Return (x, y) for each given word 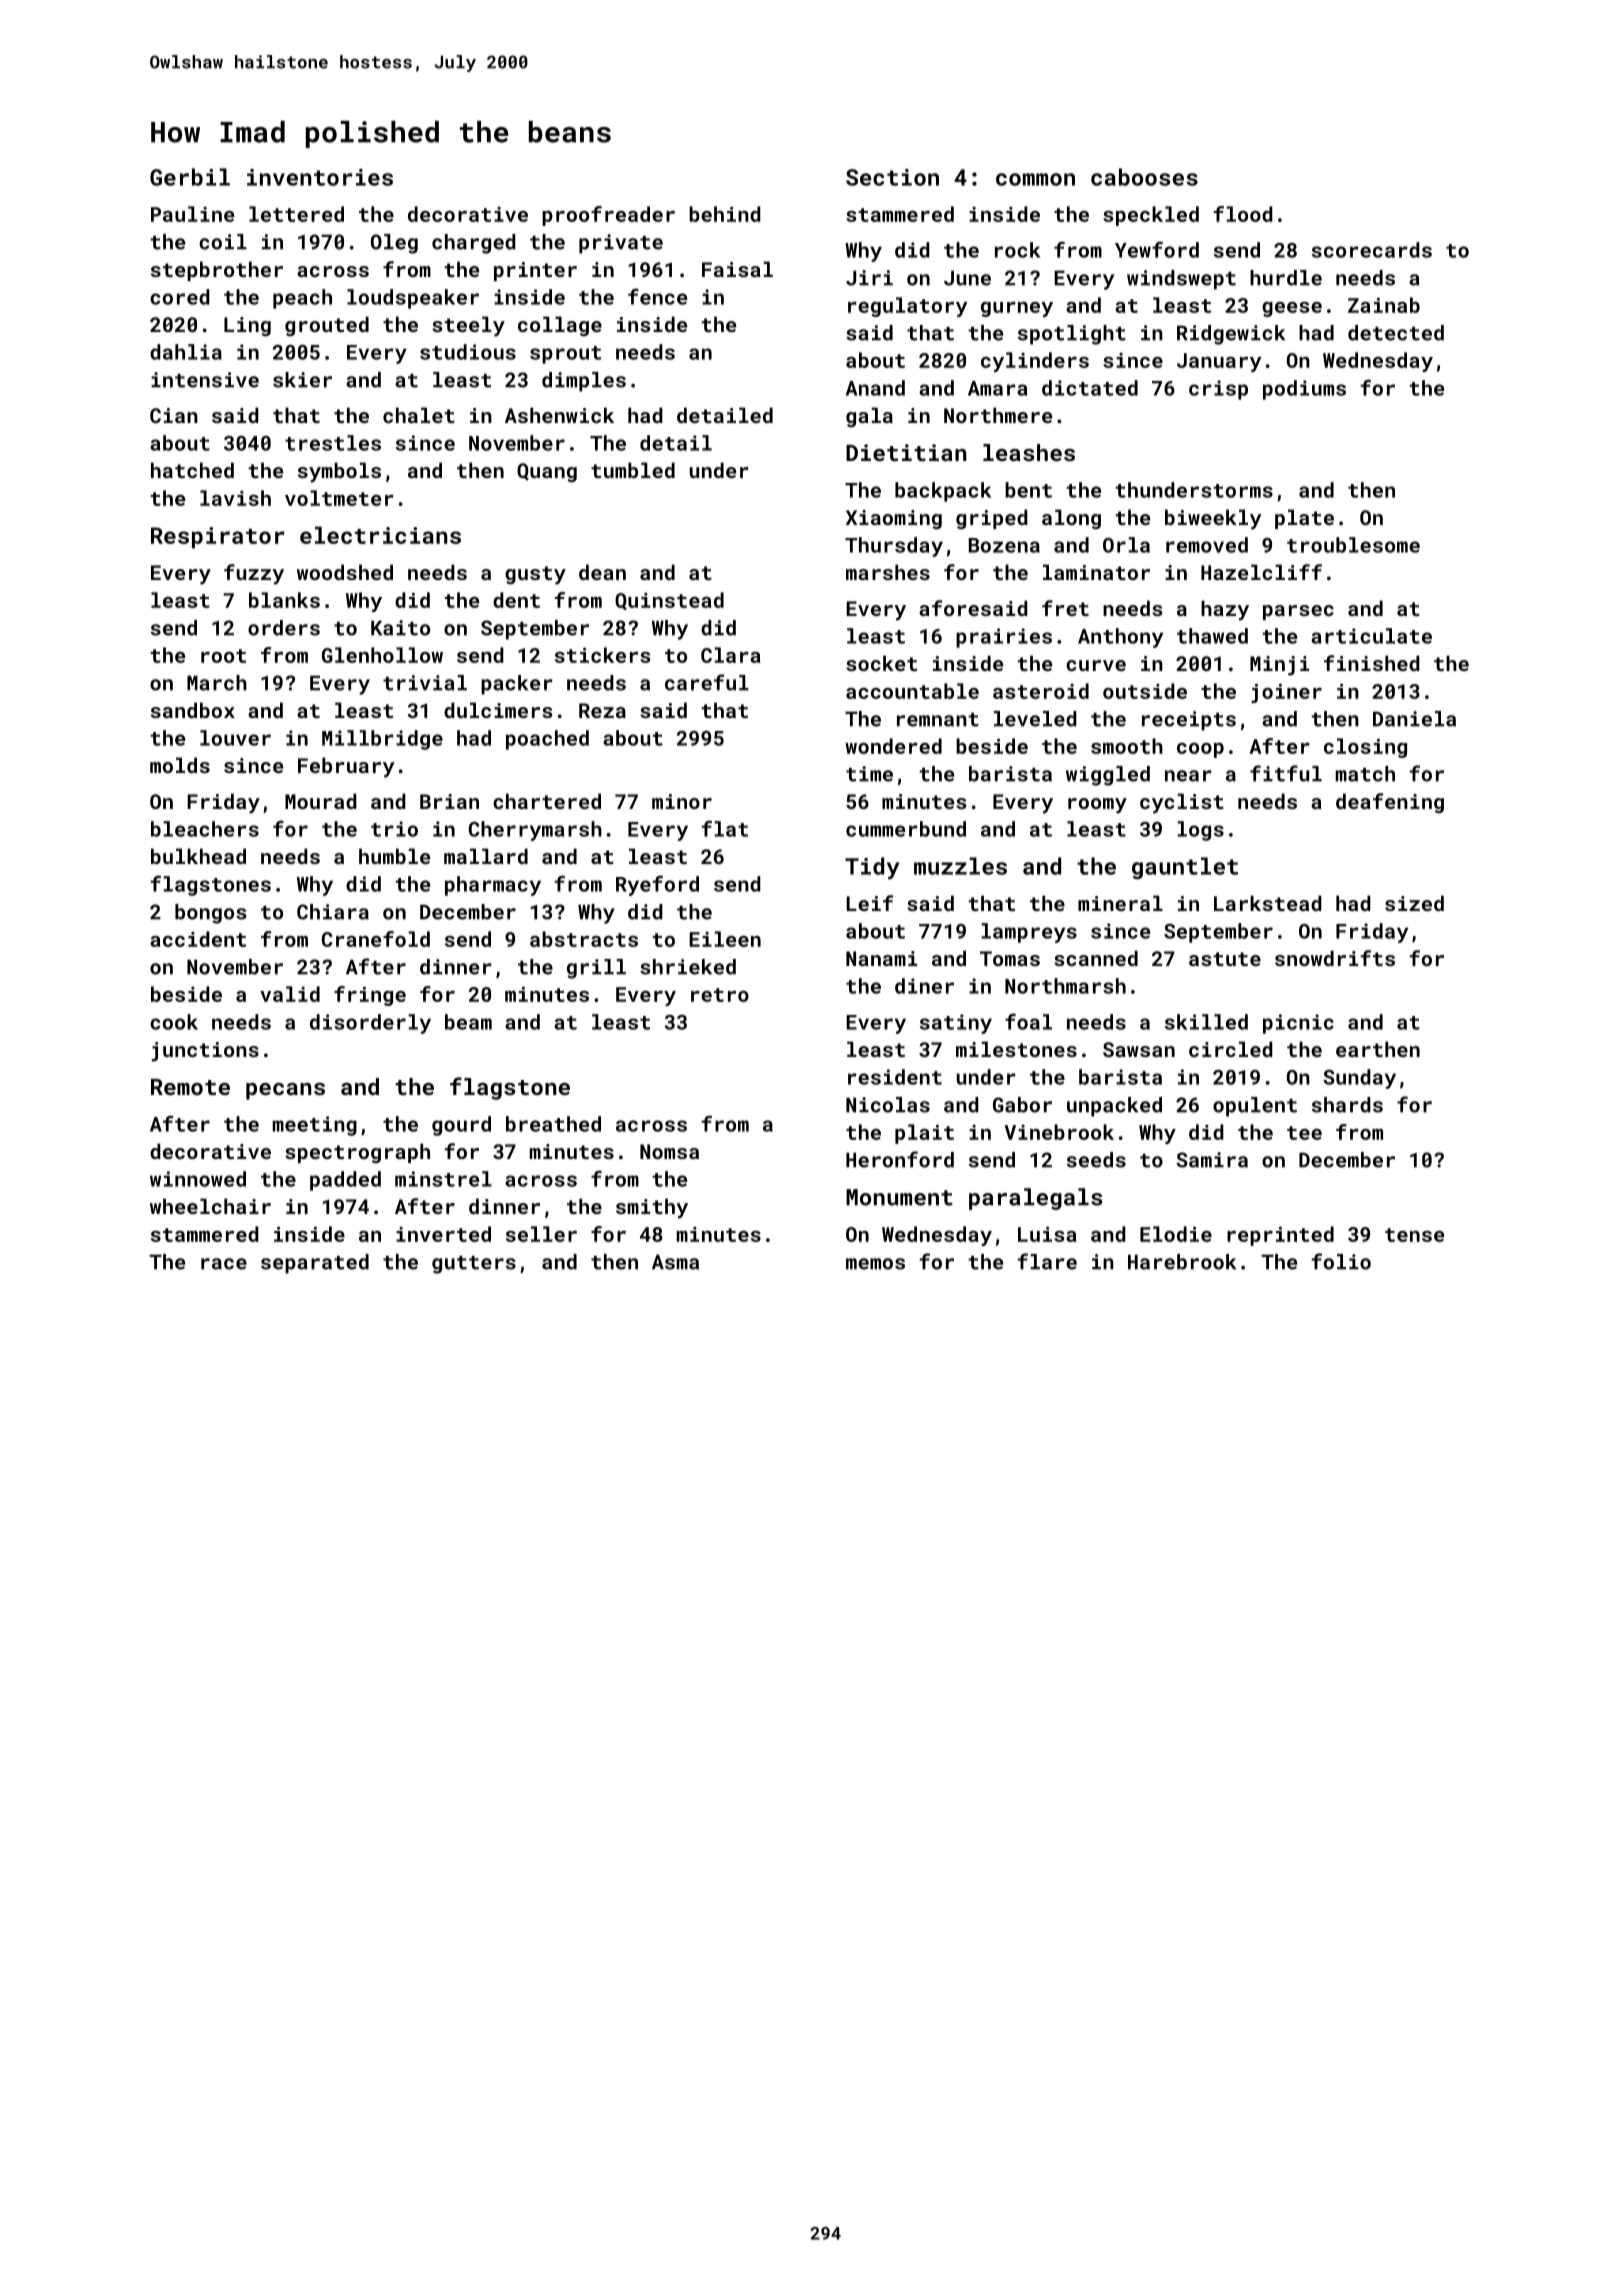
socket (881, 663)
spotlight (1072, 335)
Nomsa (669, 1151)
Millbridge (382, 740)
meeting (315, 1126)
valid (290, 994)
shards (1347, 1105)
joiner (1286, 693)
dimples (584, 382)
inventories (320, 177)
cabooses (1144, 177)
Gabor (1022, 1105)
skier (302, 380)
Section (892, 177)
